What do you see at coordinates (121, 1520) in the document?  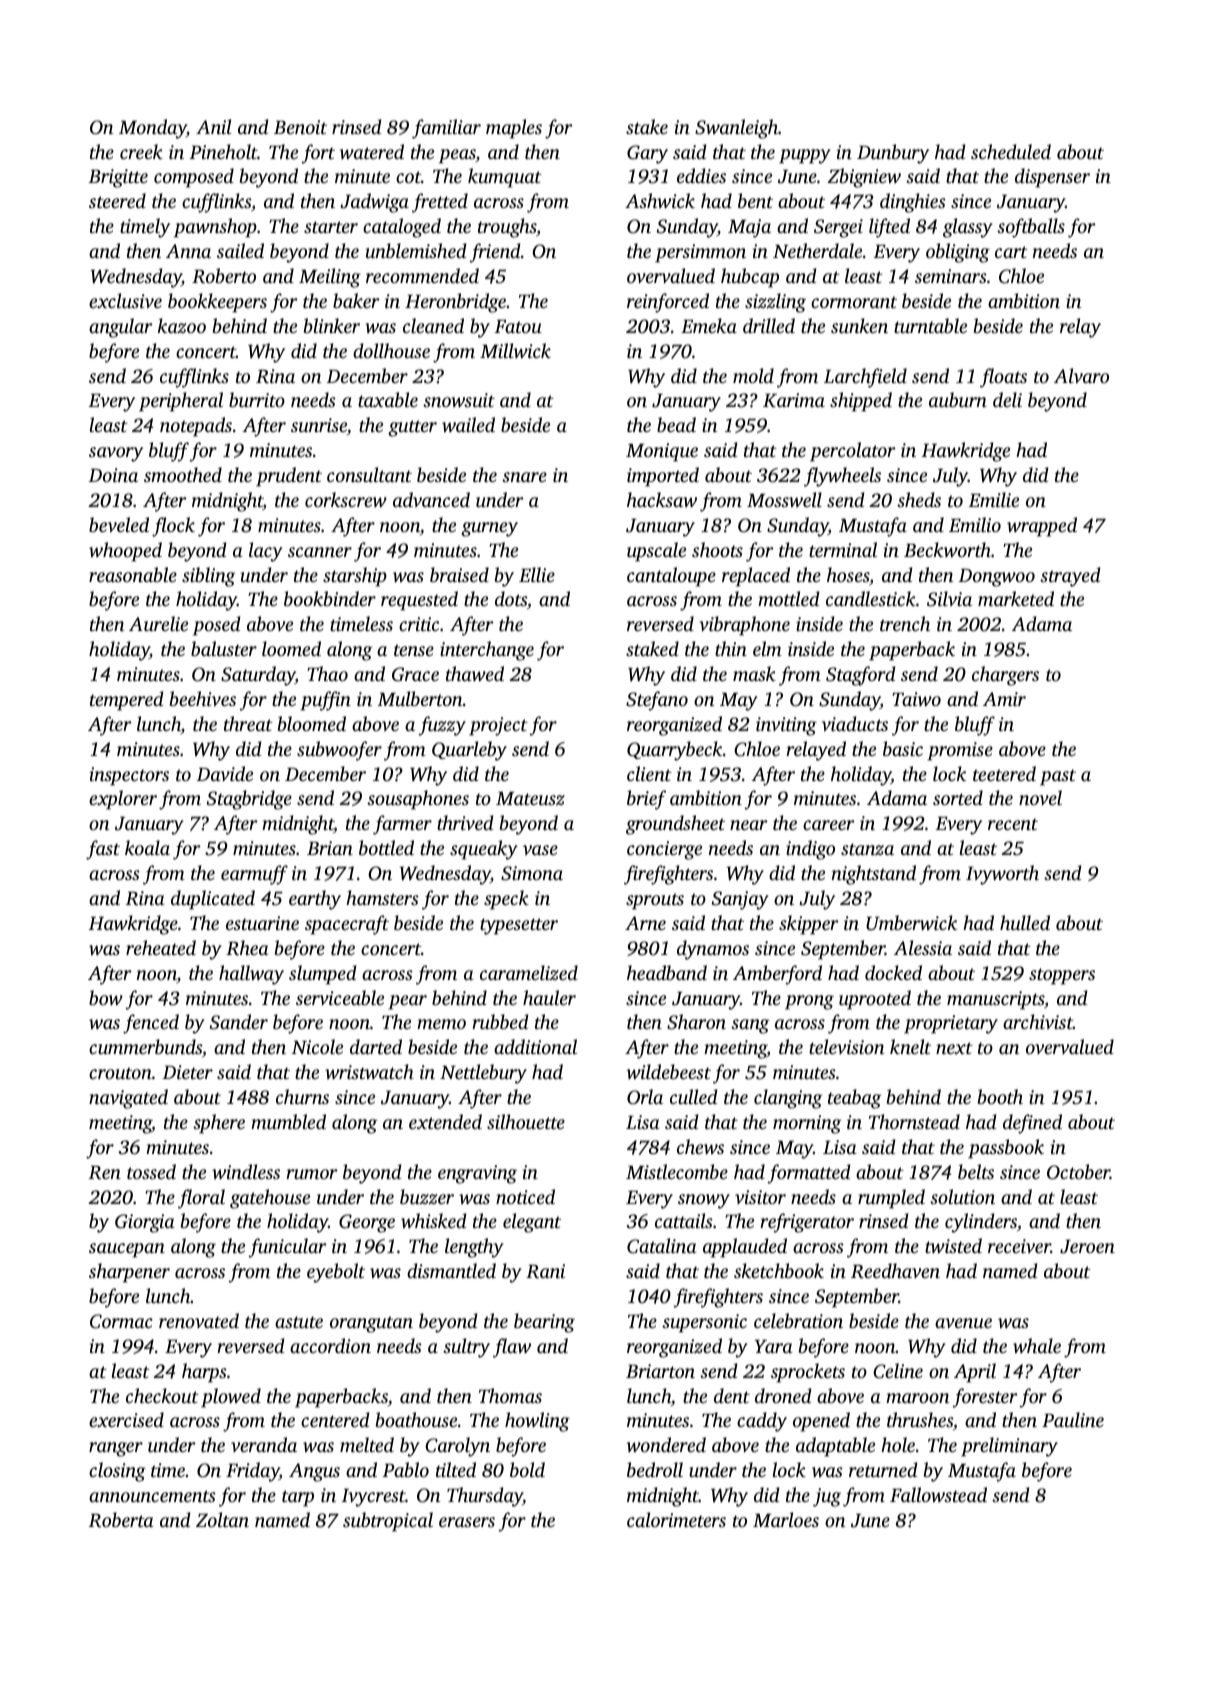 I see `Roberta` at bounding box center [121, 1520].
